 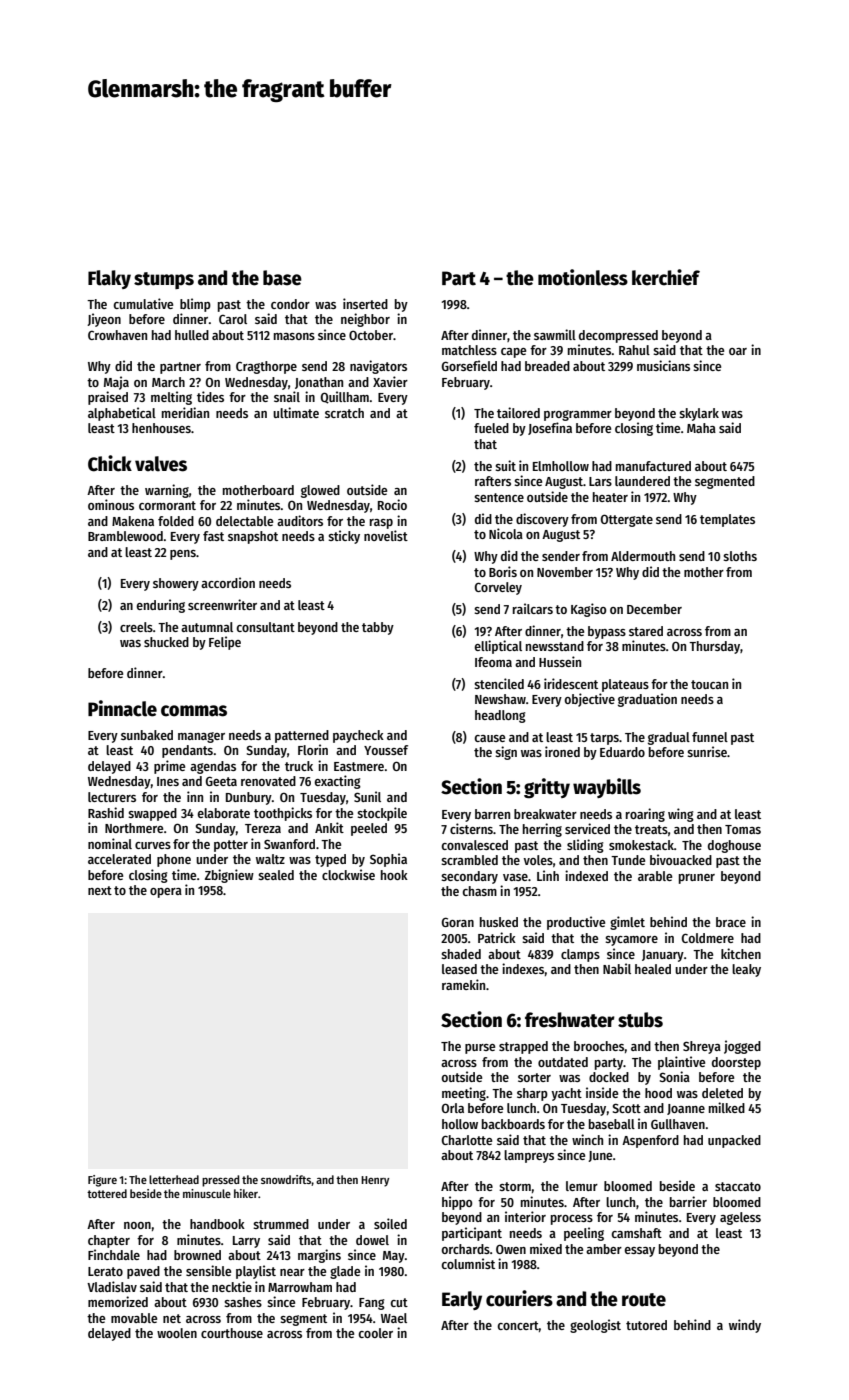 I want to click on leaky, so click(x=746, y=970).
